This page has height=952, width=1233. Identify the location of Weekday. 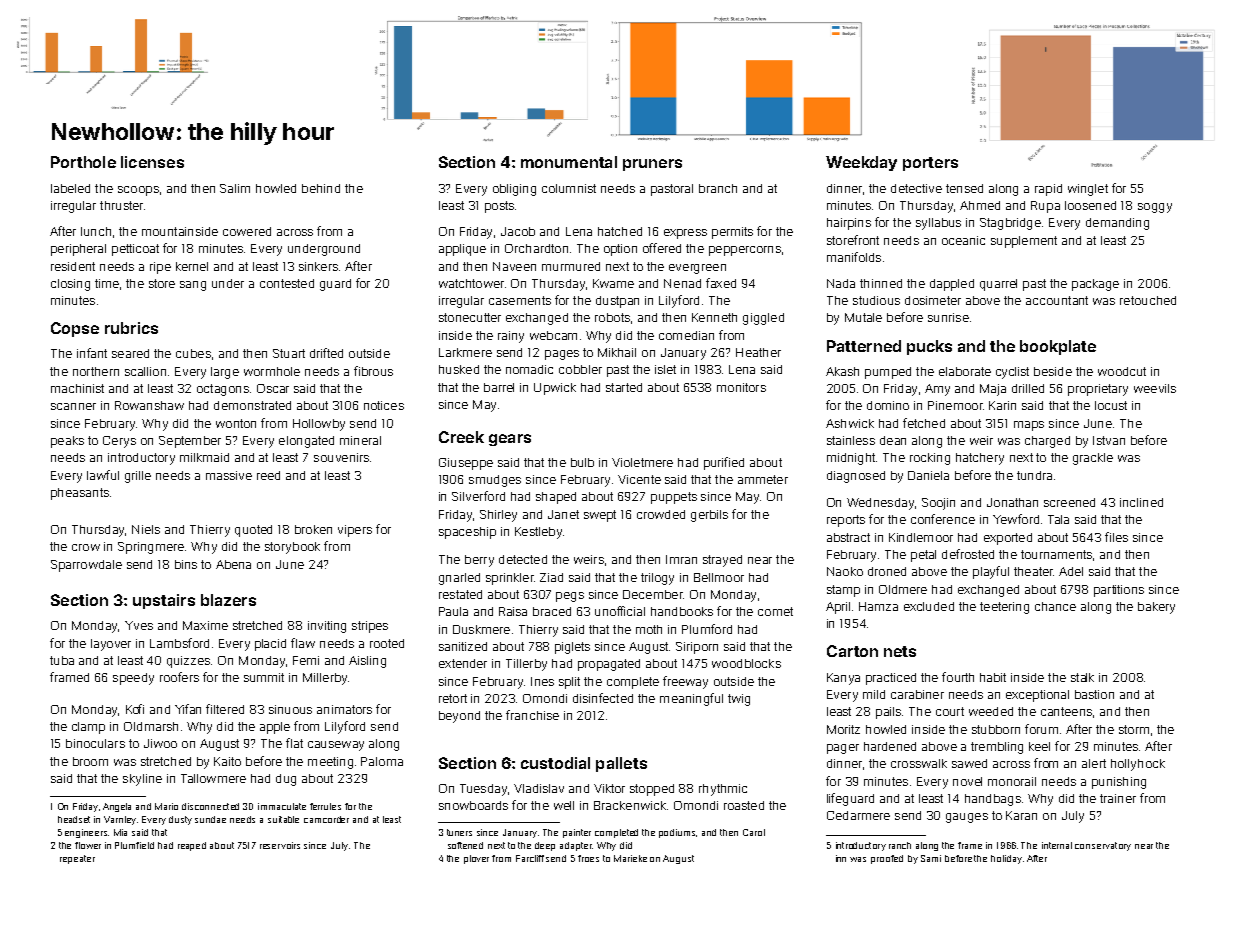
(861, 163).
